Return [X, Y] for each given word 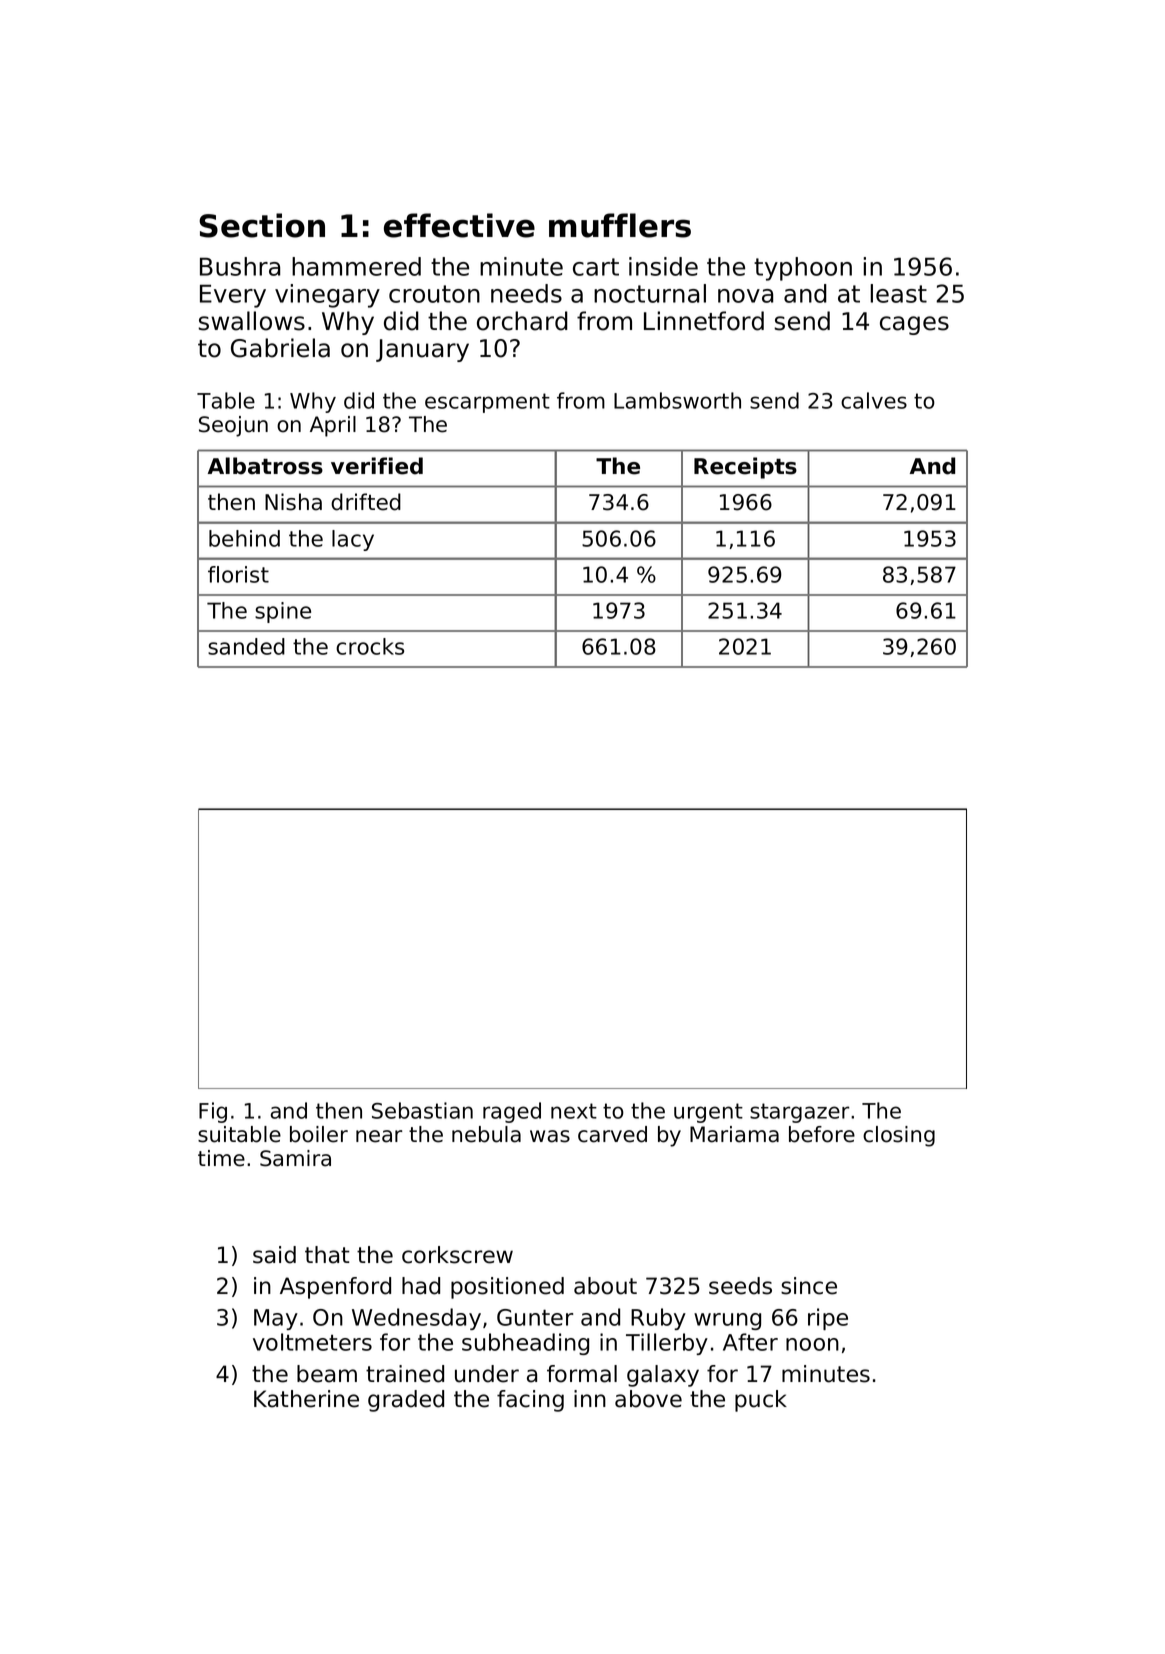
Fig [213, 1112]
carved [612, 1134]
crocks [370, 646]
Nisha [293, 502]
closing [899, 1136]
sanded [246, 646]
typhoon [803, 269]
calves [874, 400]
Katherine [306, 1399]
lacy [353, 540]
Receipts [745, 468]
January [422, 350]
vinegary [327, 296]
